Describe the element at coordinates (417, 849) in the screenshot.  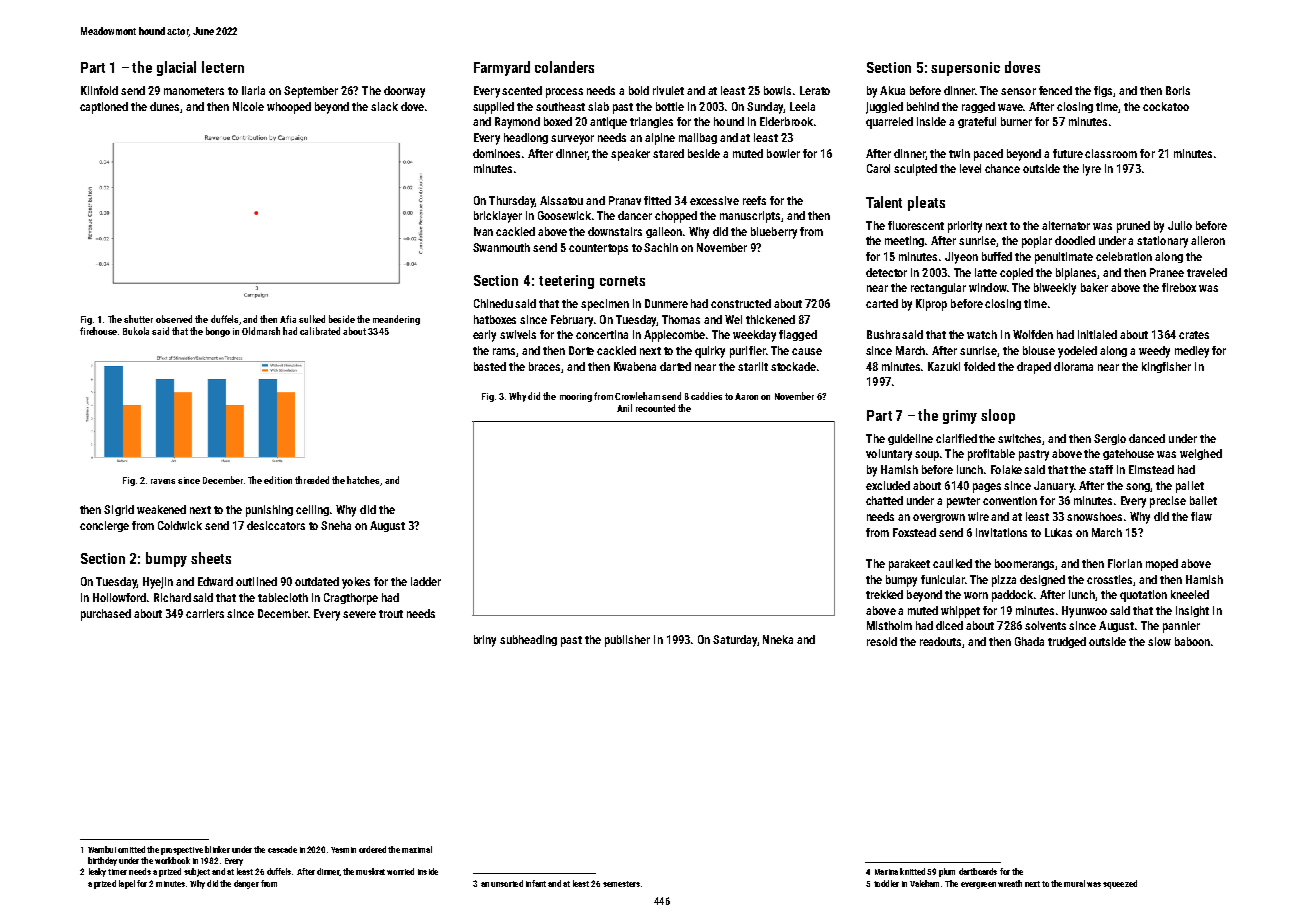
I see `maximal` at that location.
